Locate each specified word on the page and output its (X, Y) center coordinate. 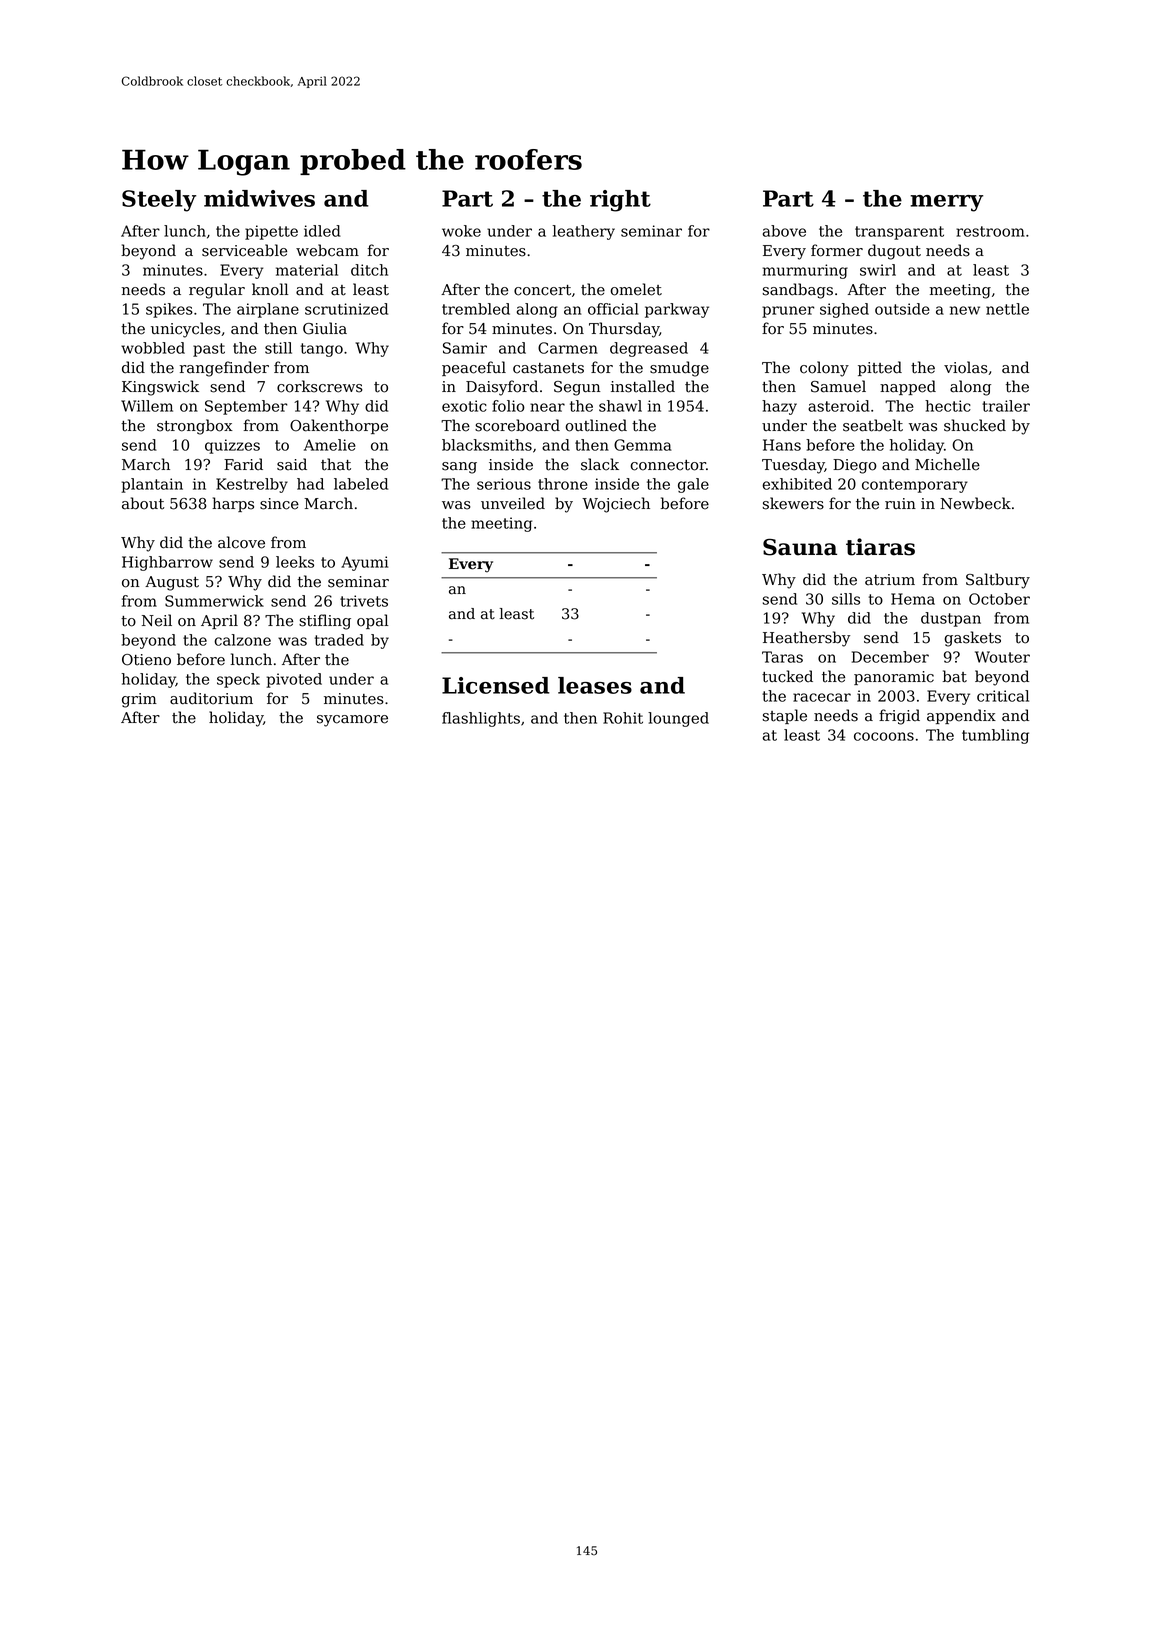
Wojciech (616, 505)
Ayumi (364, 563)
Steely (159, 201)
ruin (900, 503)
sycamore (352, 721)
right (620, 201)
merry (946, 203)
